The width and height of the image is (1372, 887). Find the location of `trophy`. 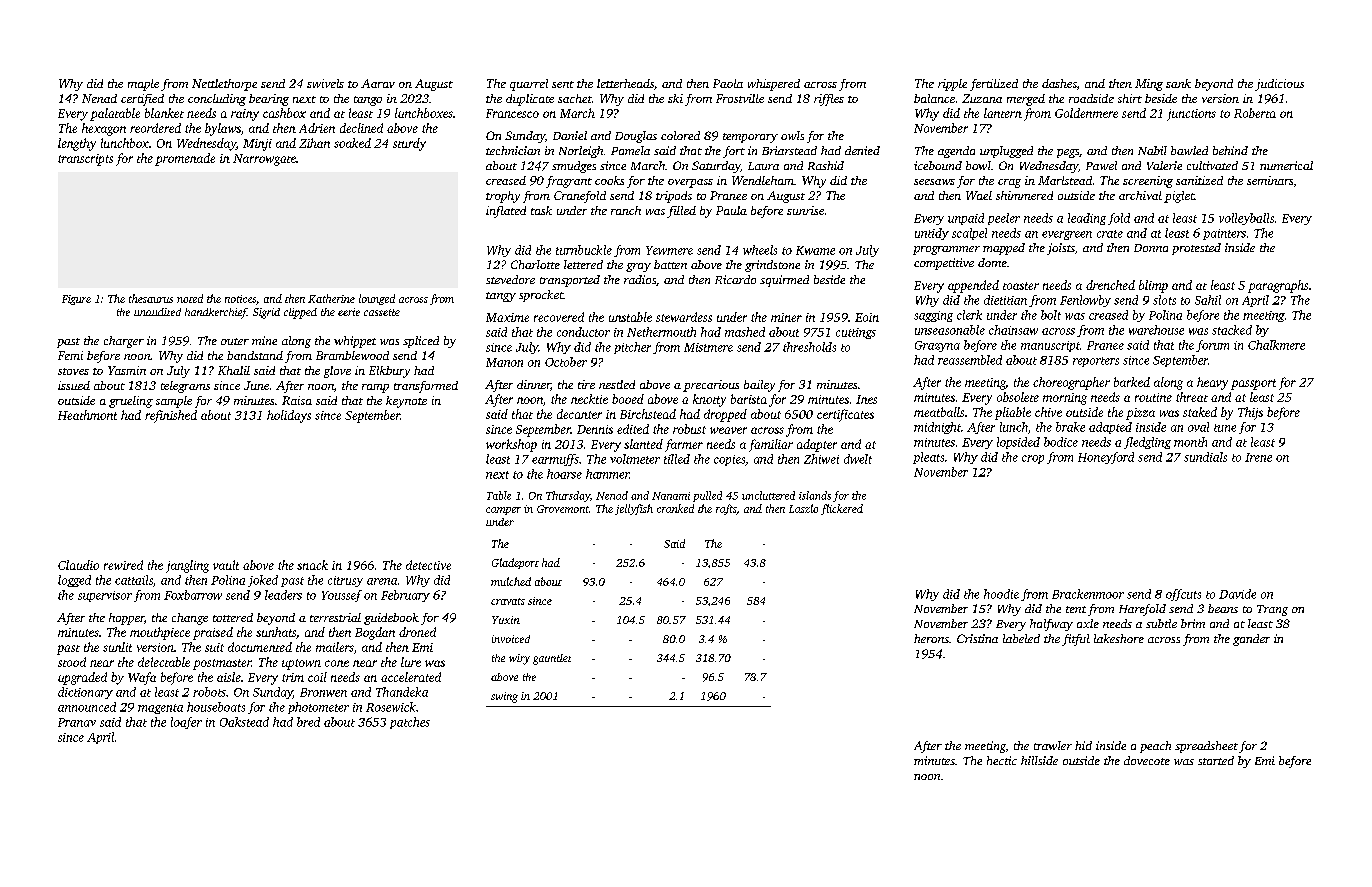

trophy is located at coordinates (503, 197).
